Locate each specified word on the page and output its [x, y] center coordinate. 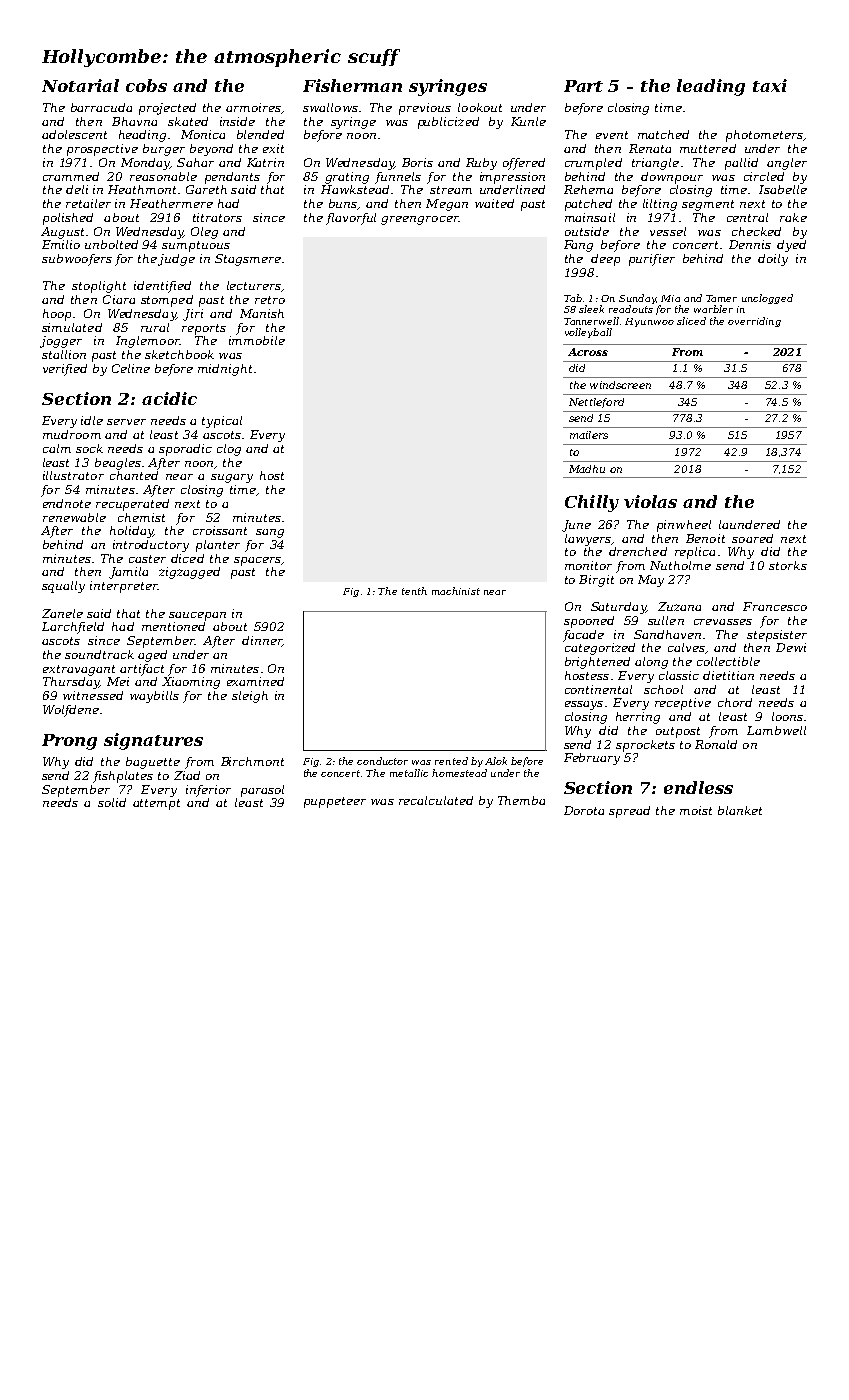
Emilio [61, 244]
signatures [153, 741]
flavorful [351, 219]
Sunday [637, 299]
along [651, 663]
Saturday [618, 608]
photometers [764, 136]
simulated [72, 327]
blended [260, 134]
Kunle [528, 121]
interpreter [124, 587]
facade [583, 636]
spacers [257, 561]
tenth [414, 591]
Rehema [588, 189]
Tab [573, 298]
